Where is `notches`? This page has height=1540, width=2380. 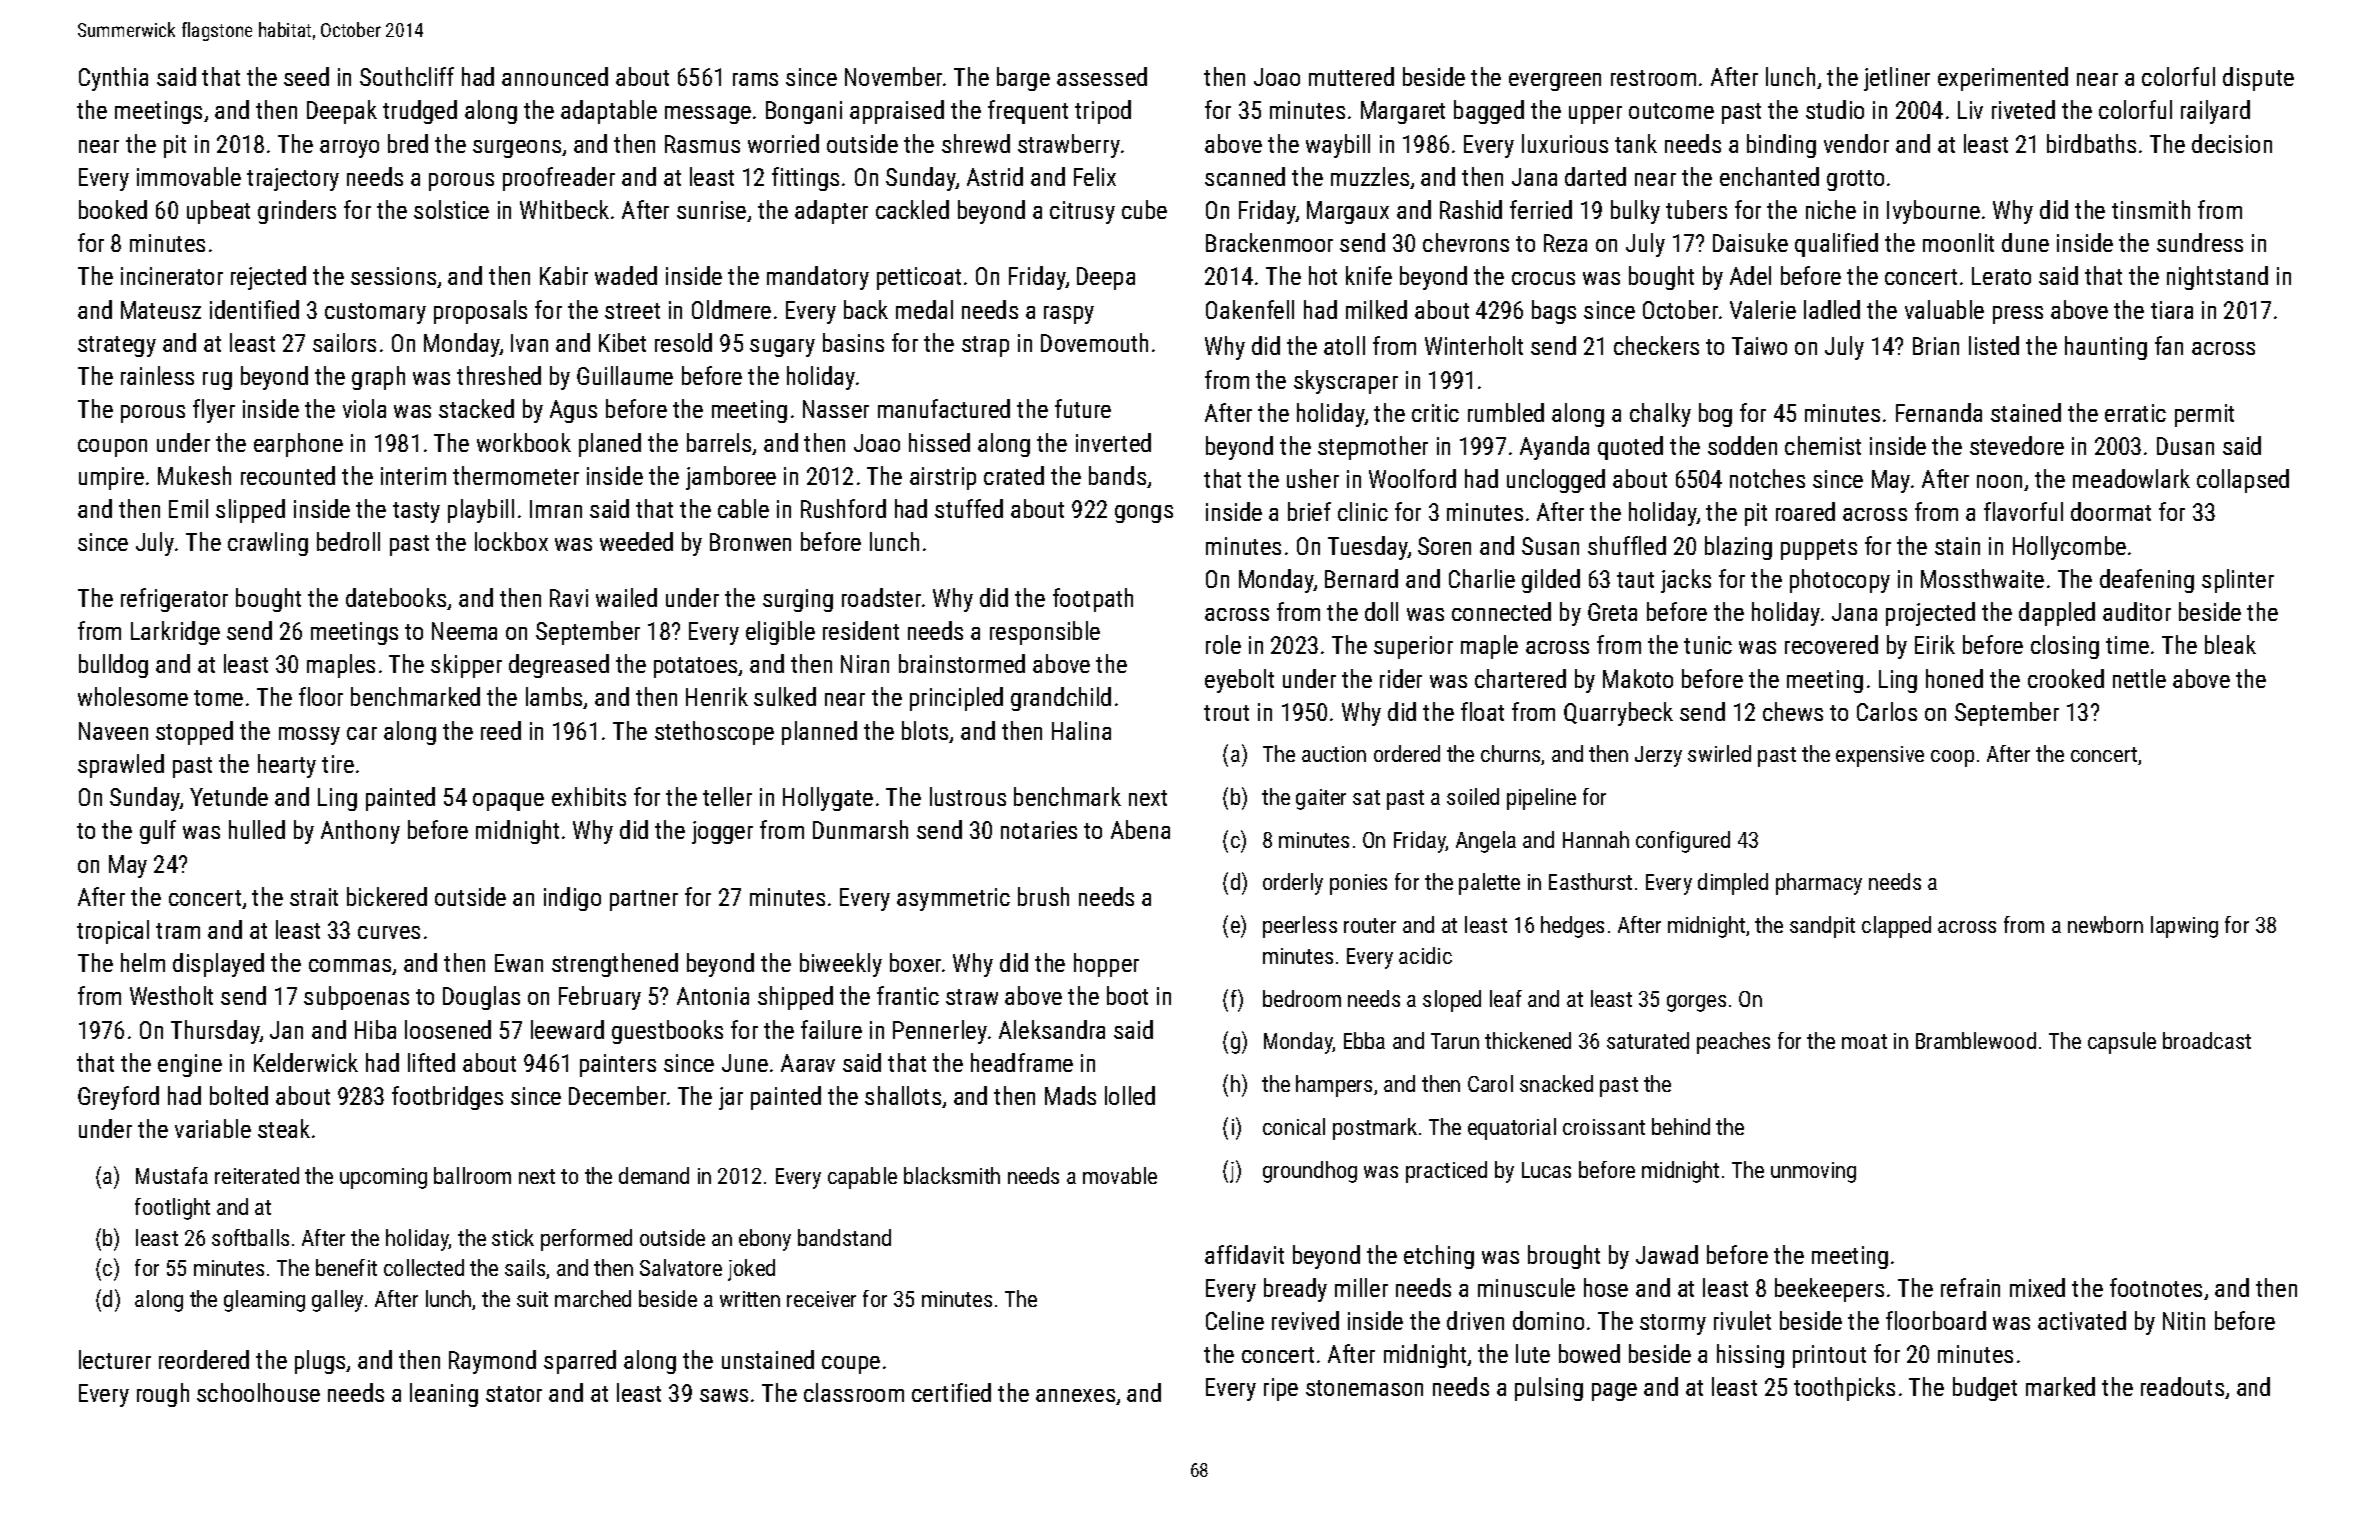 notches is located at coordinates (1767, 478).
